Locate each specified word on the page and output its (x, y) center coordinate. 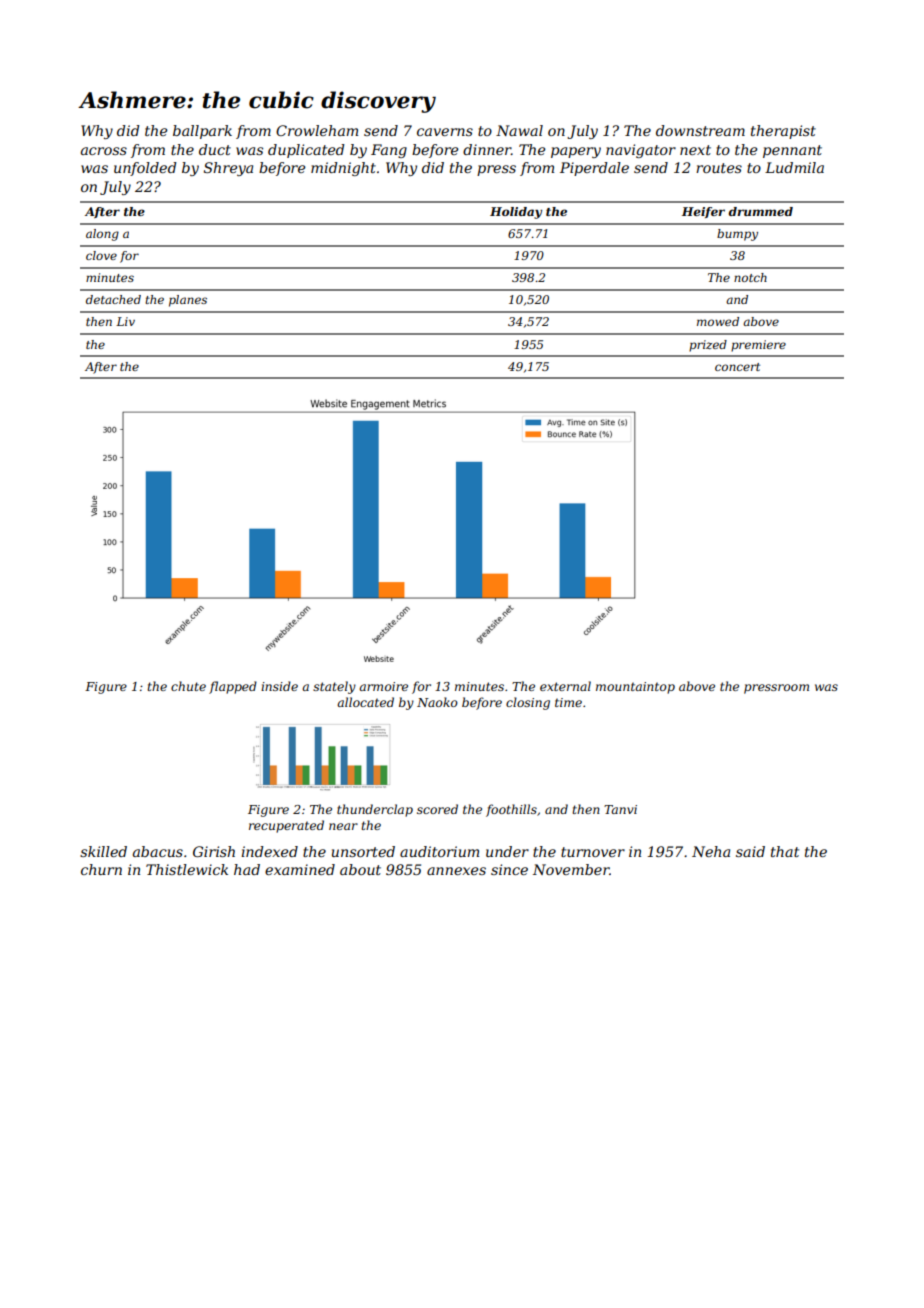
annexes (456, 871)
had (247, 869)
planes (188, 301)
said (750, 851)
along (102, 235)
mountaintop (635, 688)
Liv (125, 321)
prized (708, 346)
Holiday (516, 213)
